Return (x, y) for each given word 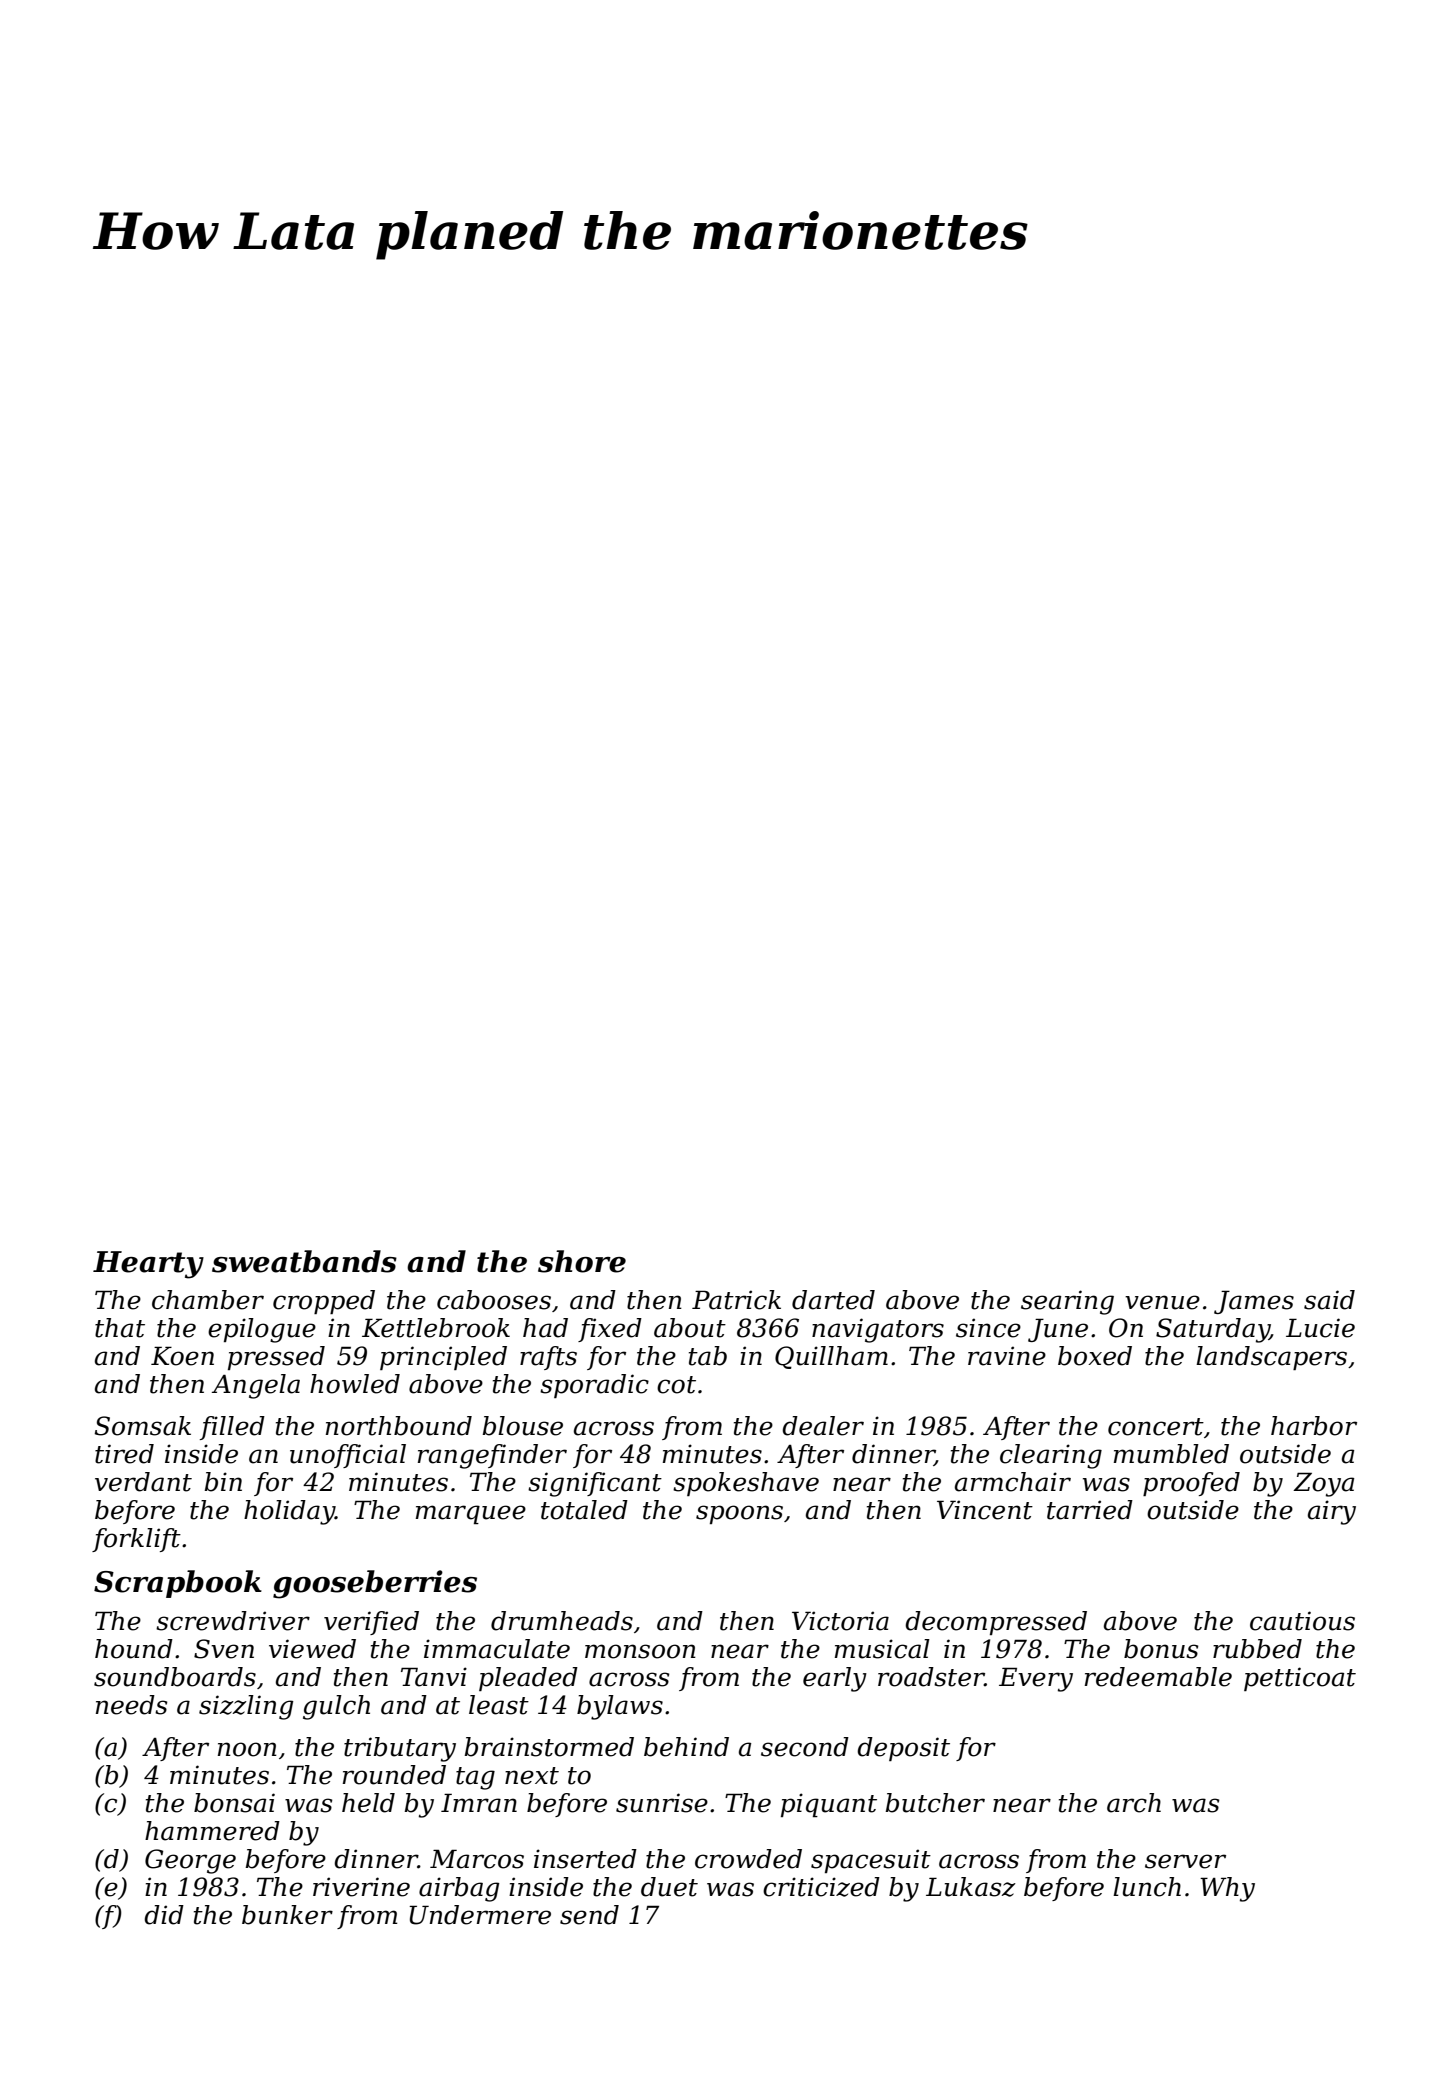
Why (1227, 1889)
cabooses (494, 1300)
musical (882, 1649)
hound (134, 1649)
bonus (1161, 1649)
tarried (1090, 1510)
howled (355, 1384)
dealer (823, 1426)
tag (475, 1778)
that (120, 1328)
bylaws (620, 1707)
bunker (287, 1915)
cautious (1302, 1621)
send (589, 1915)
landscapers (1271, 1358)
